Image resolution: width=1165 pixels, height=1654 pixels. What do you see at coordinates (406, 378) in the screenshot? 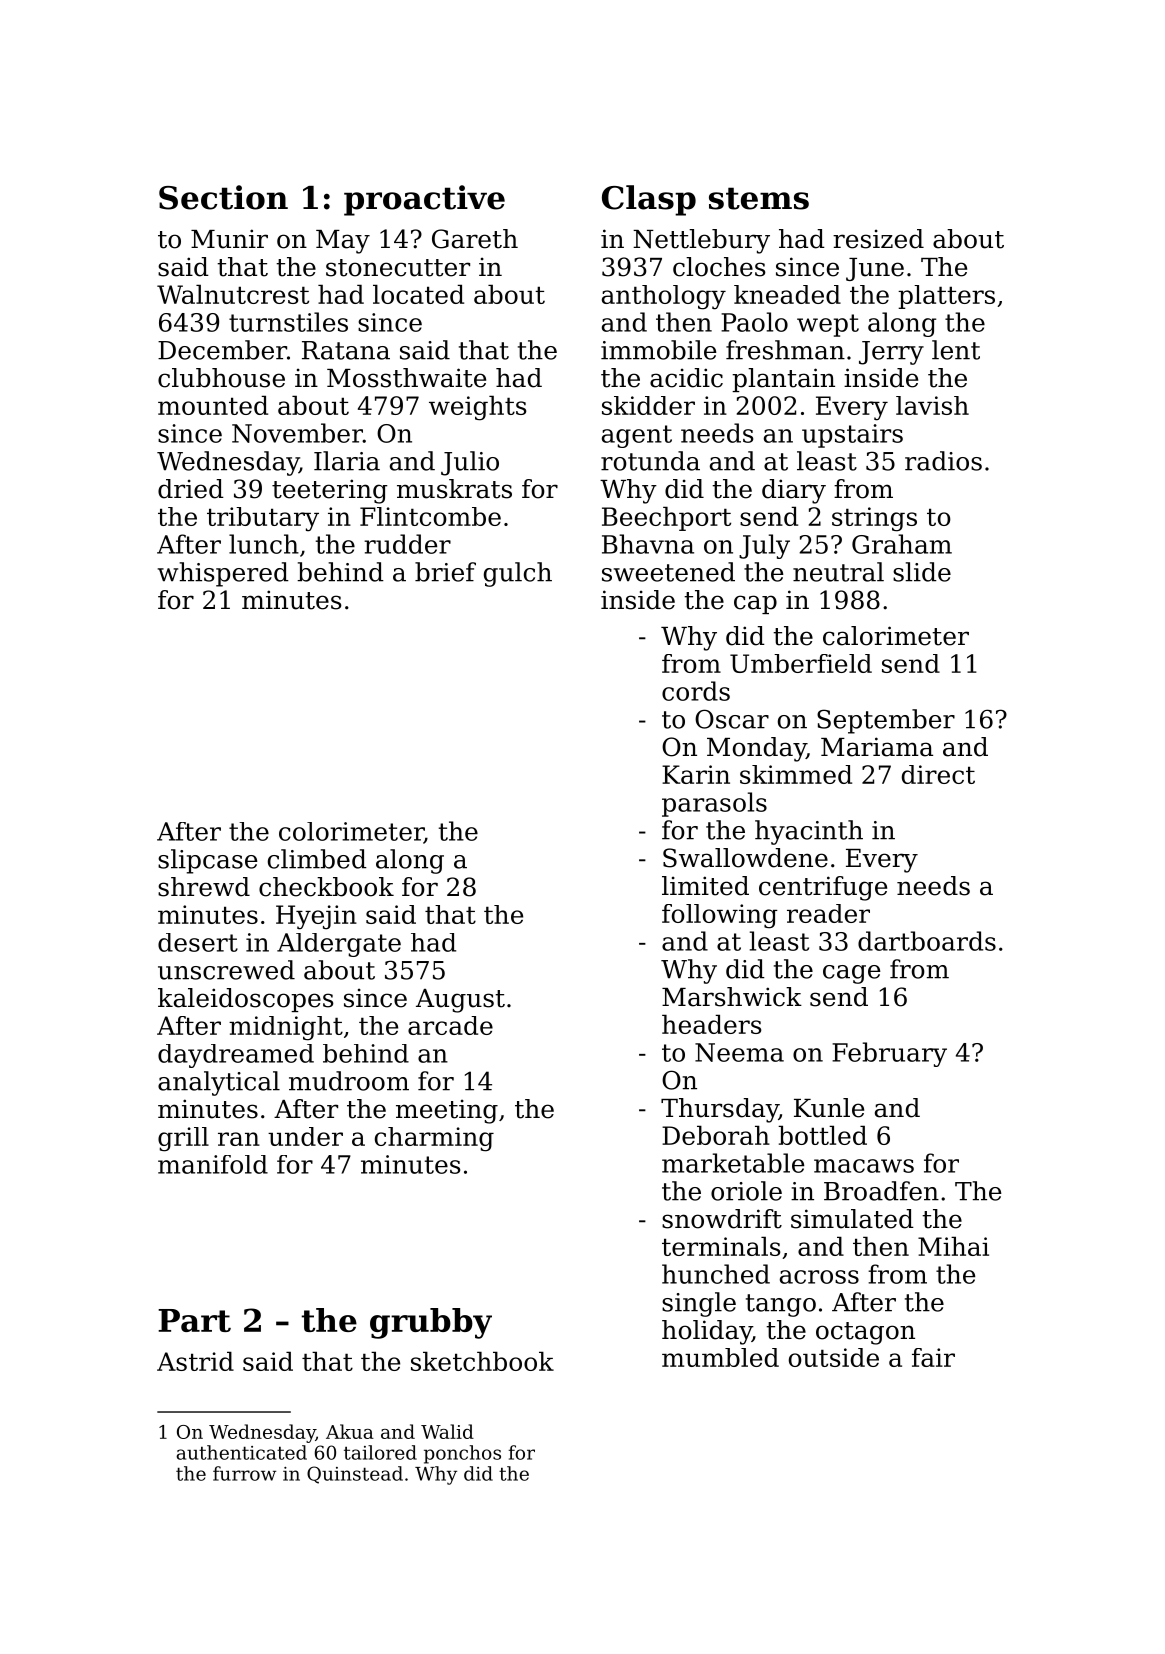
I see `Mossthwaite` at bounding box center [406, 378].
